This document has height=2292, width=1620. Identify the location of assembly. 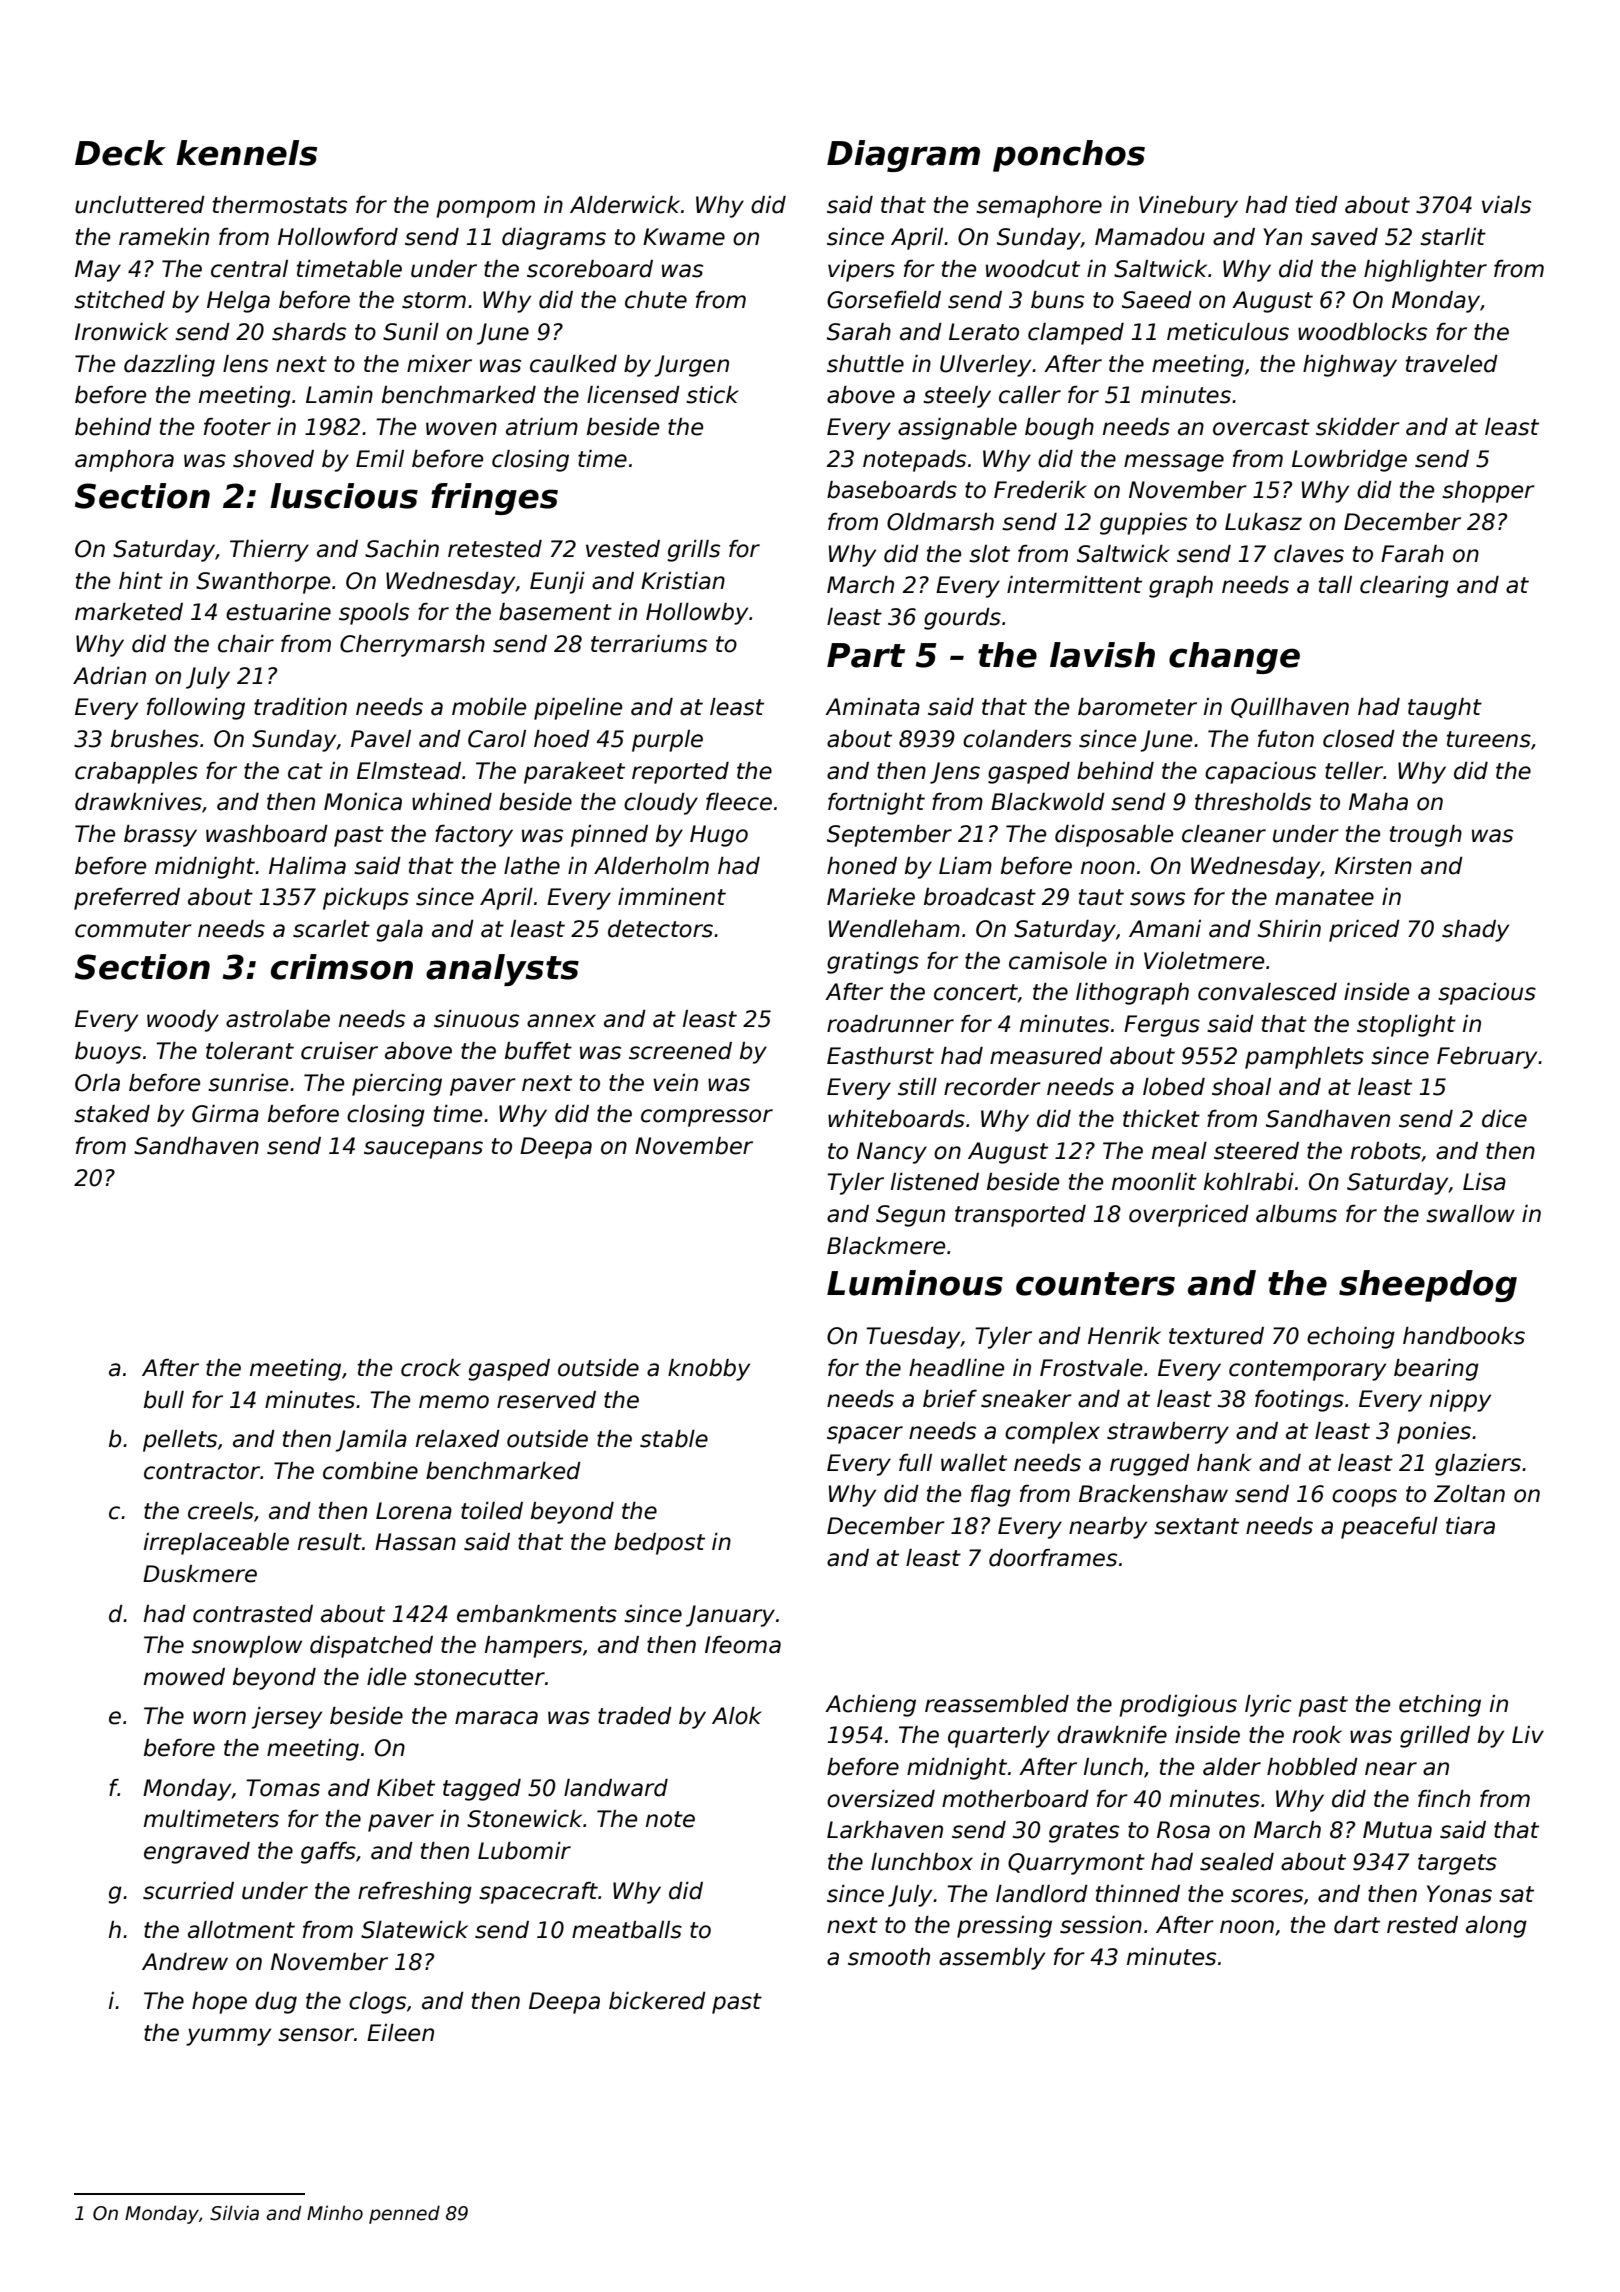
(992, 1959).
